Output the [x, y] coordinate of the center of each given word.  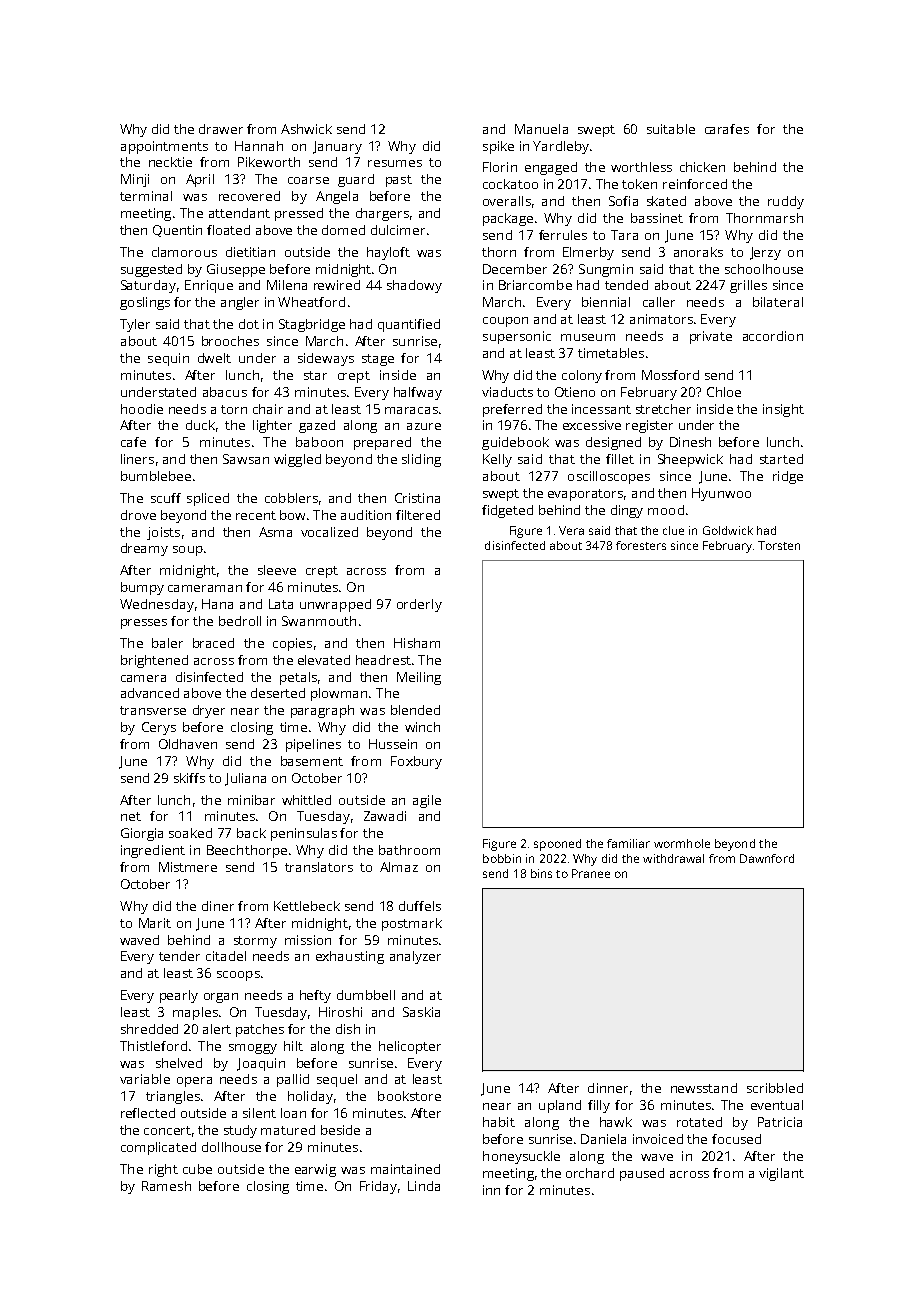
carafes [727, 129]
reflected [148, 1113]
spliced [208, 499]
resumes [395, 163]
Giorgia [142, 834]
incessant [601, 409]
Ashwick [306, 129]
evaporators [585, 495]
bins [541, 873]
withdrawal [673, 858]
